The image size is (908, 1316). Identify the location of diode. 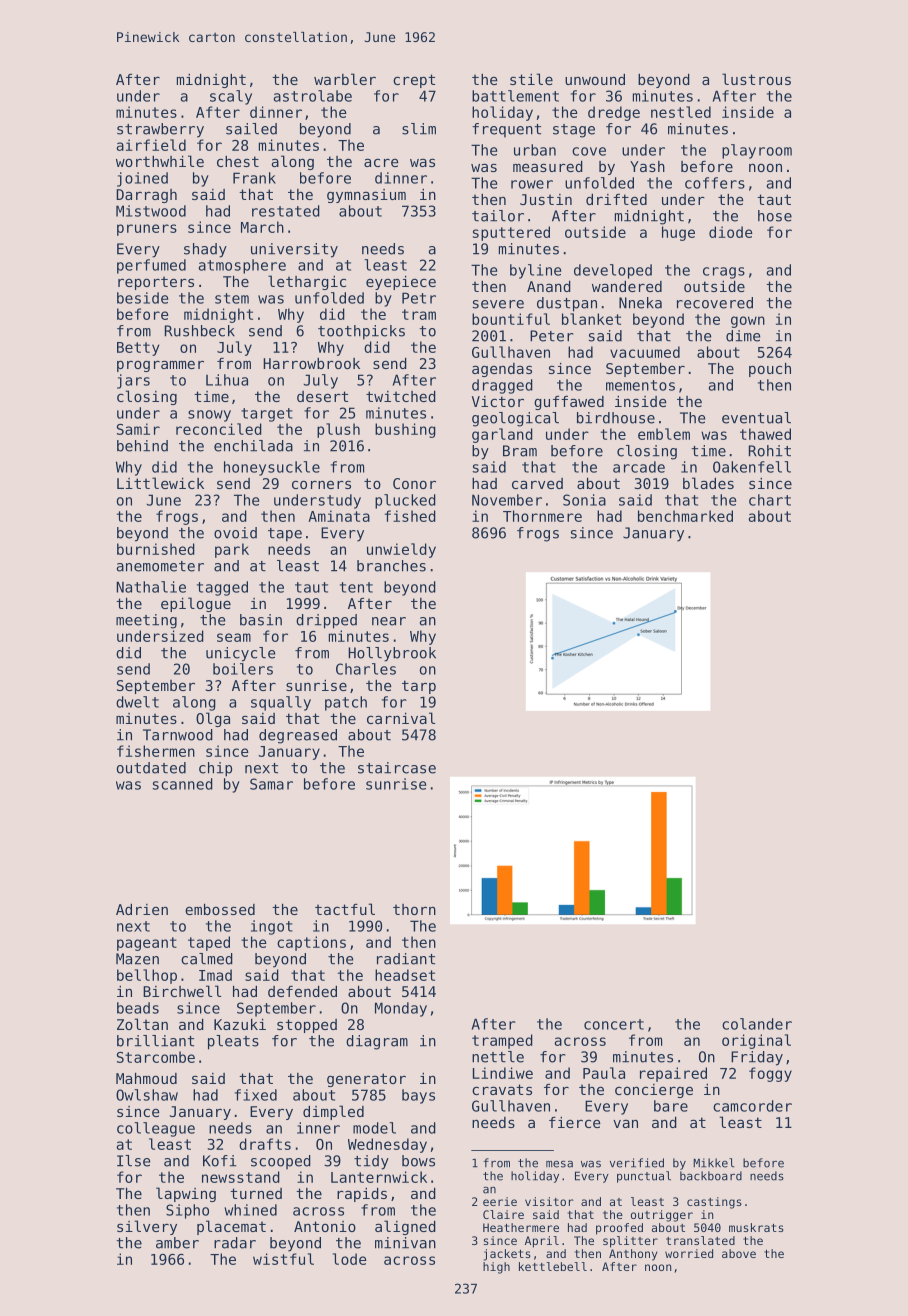
(731, 232).
